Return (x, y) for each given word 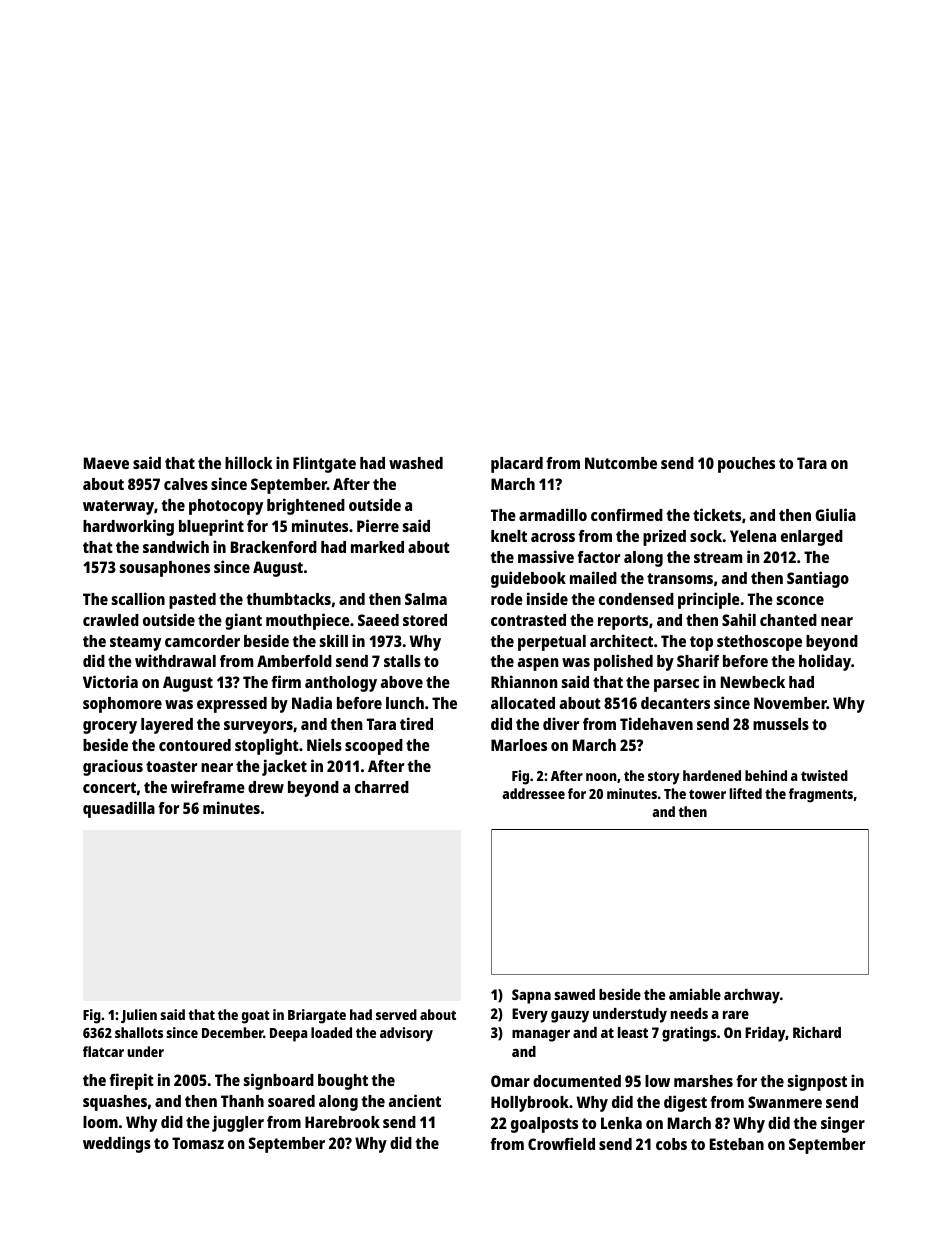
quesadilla (119, 809)
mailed (593, 577)
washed (416, 463)
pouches (746, 465)
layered (167, 726)
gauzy (570, 1017)
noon (601, 777)
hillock (249, 462)
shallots (139, 1032)
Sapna (531, 996)
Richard (817, 1032)
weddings (117, 1144)
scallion (138, 598)
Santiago (818, 579)
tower (707, 794)
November (790, 703)
